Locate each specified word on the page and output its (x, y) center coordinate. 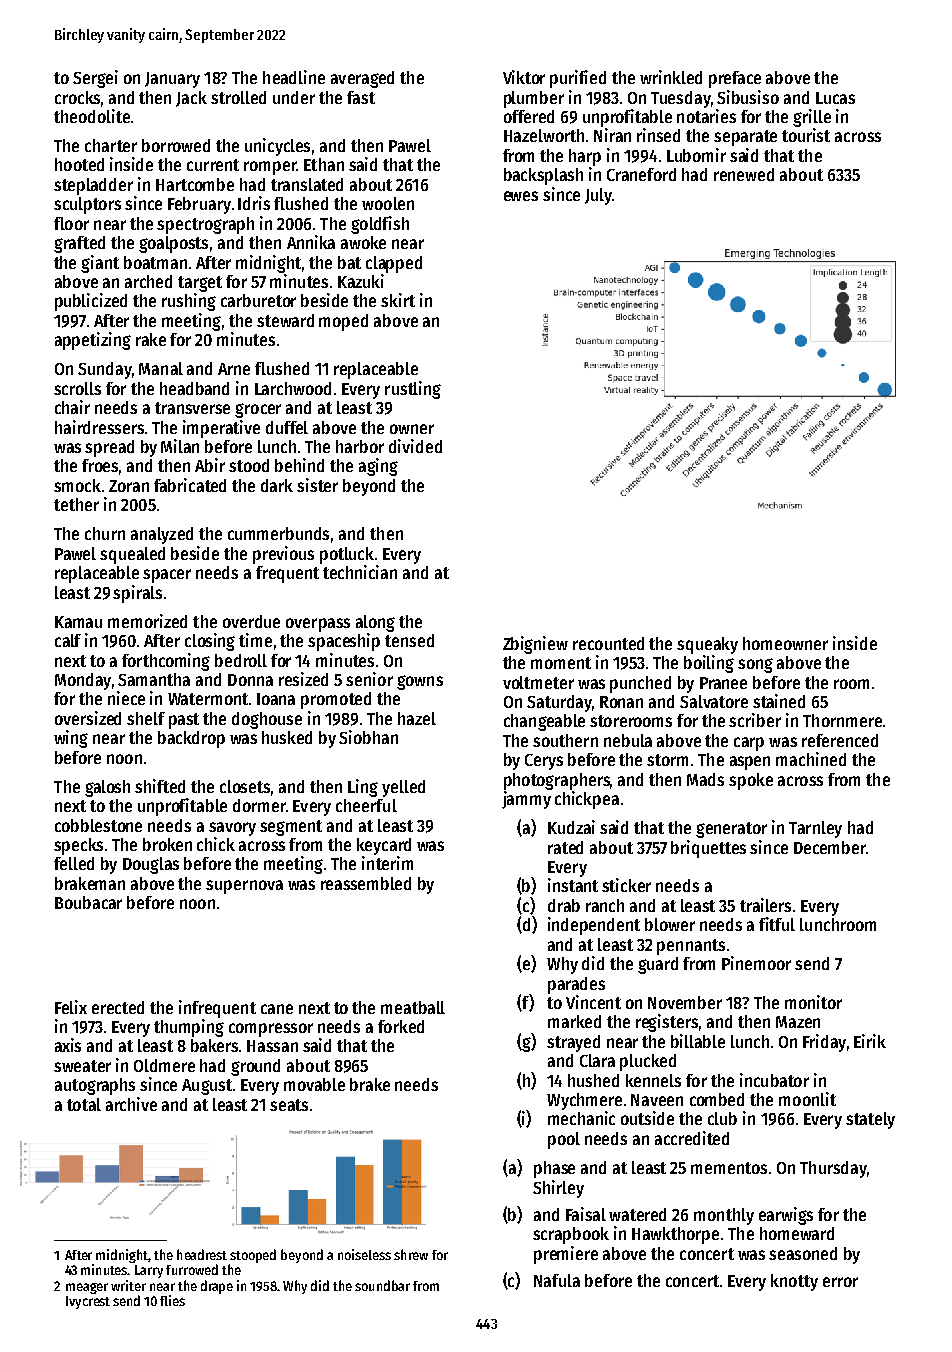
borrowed (176, 145)
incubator (774, 1080)
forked (401, 1026)
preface (735, 79)
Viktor (524, 77)
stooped (253, 1256)
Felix (71, 1007)
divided (415, 446)
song (755, 665)
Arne (234, 369)
